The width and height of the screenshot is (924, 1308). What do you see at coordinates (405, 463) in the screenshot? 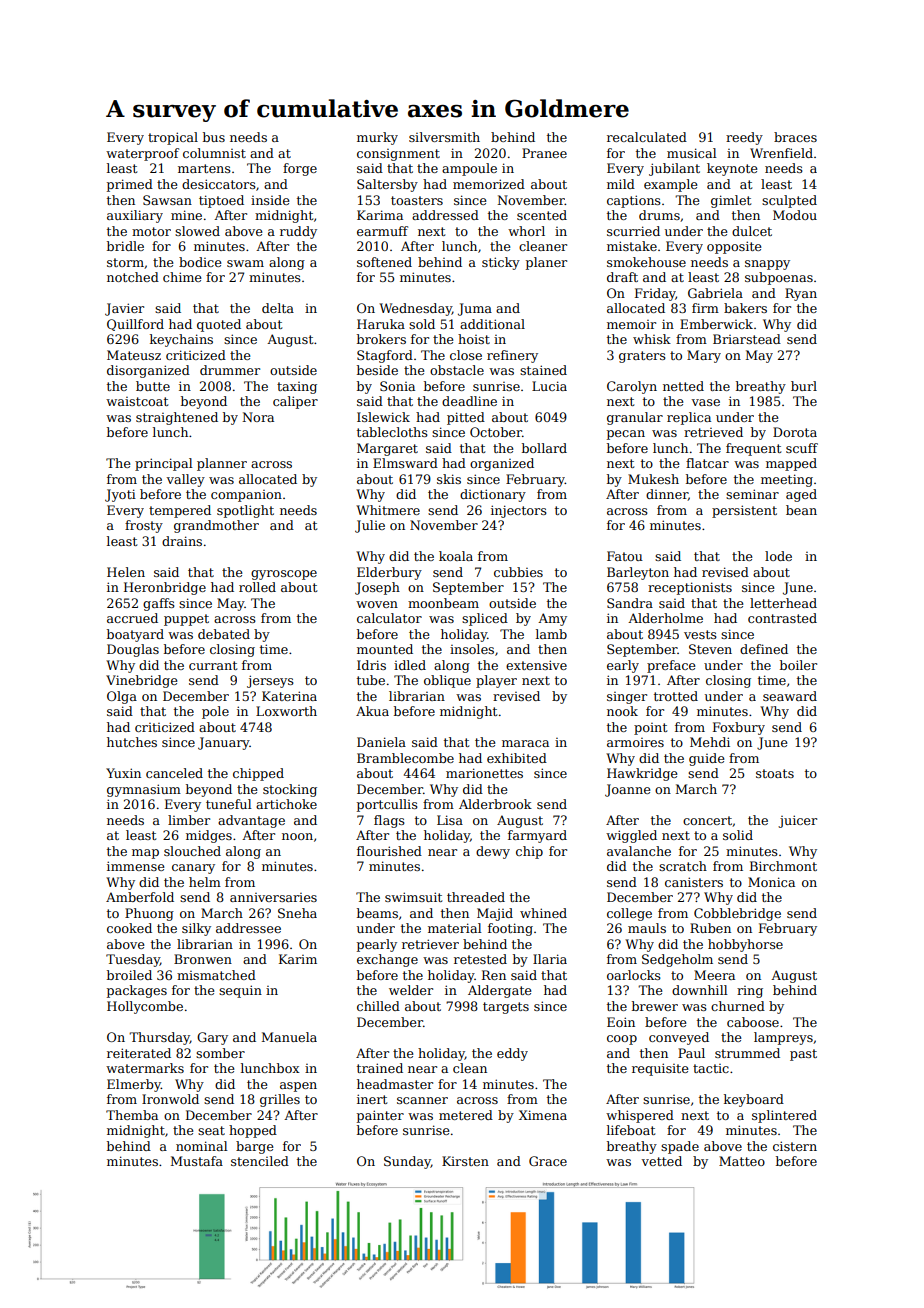
I see `Elmsward` at bounding box center [405, 463].
